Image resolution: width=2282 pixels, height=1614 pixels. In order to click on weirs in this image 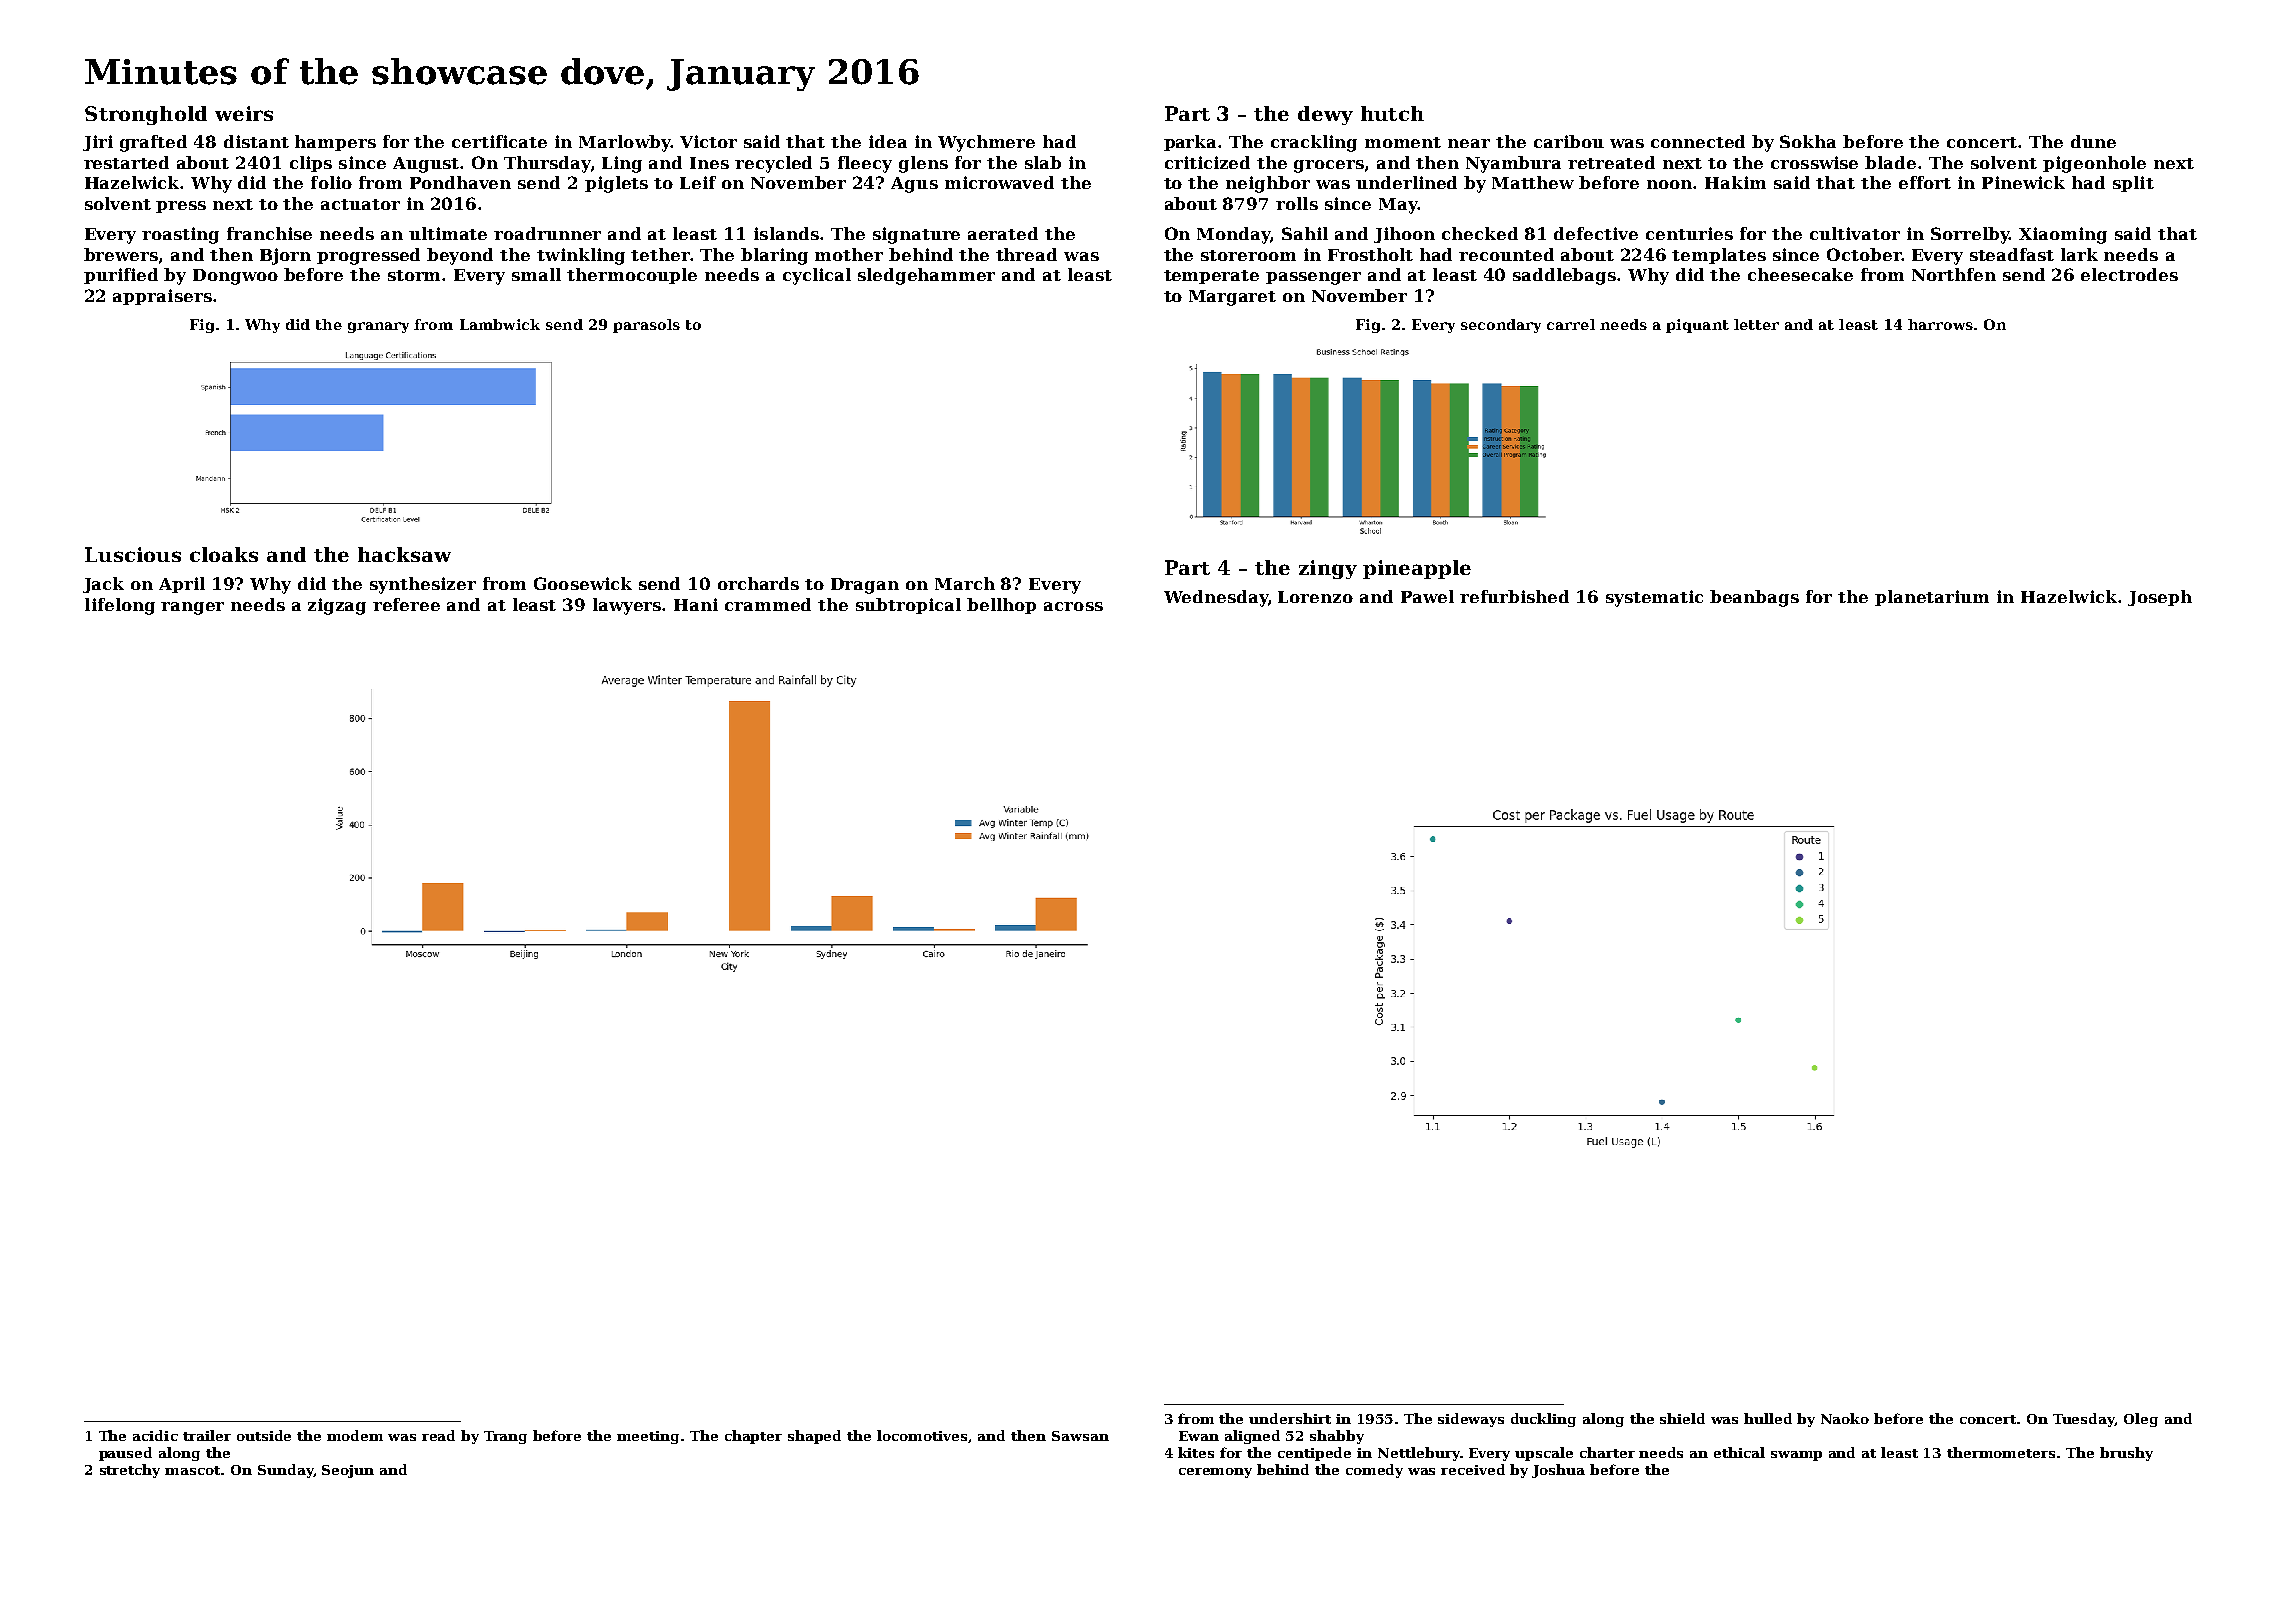, I will do `click(244, 113)`.
